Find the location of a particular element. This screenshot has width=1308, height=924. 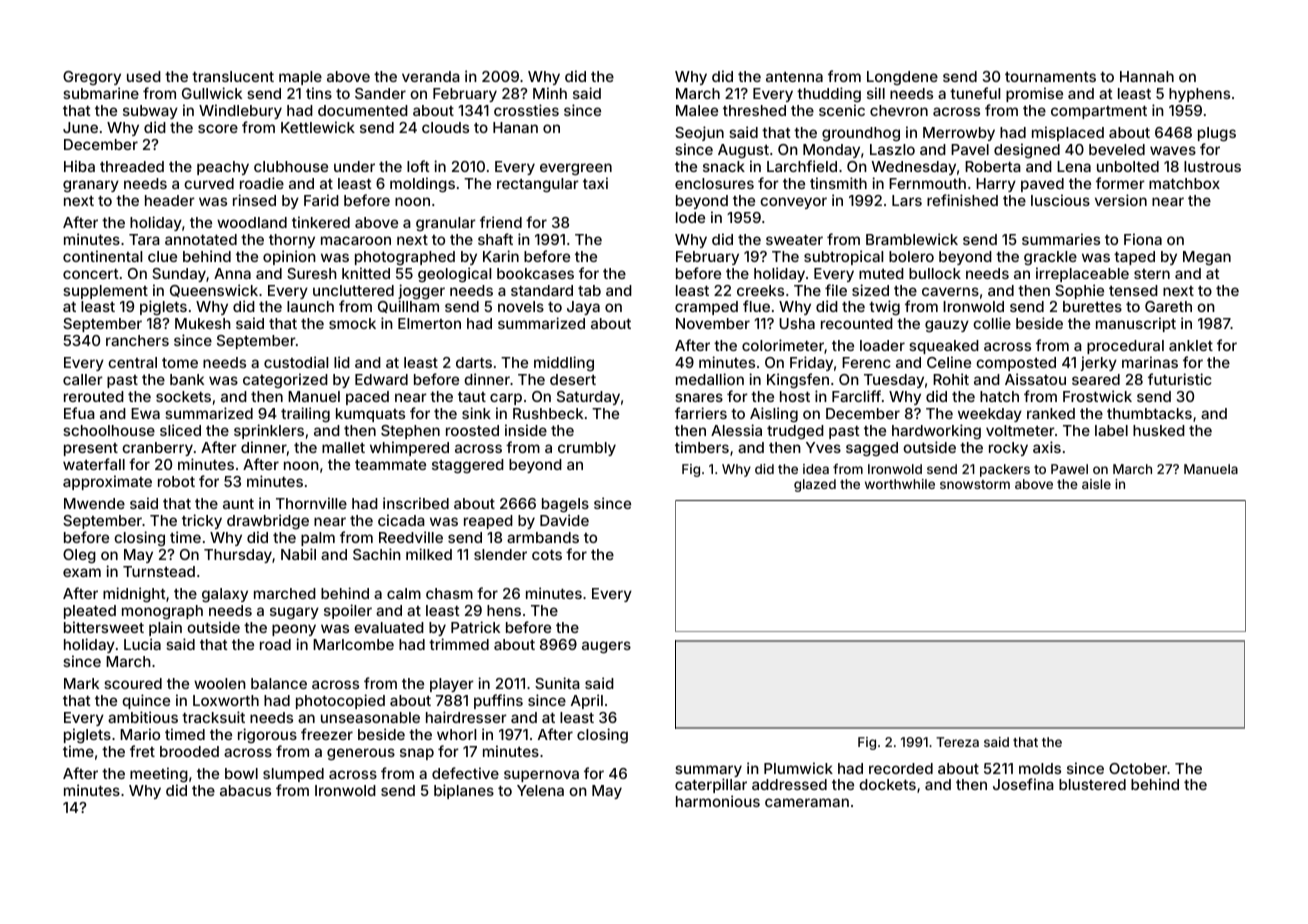

Bramblewick is located at coordinates (912, 239).
